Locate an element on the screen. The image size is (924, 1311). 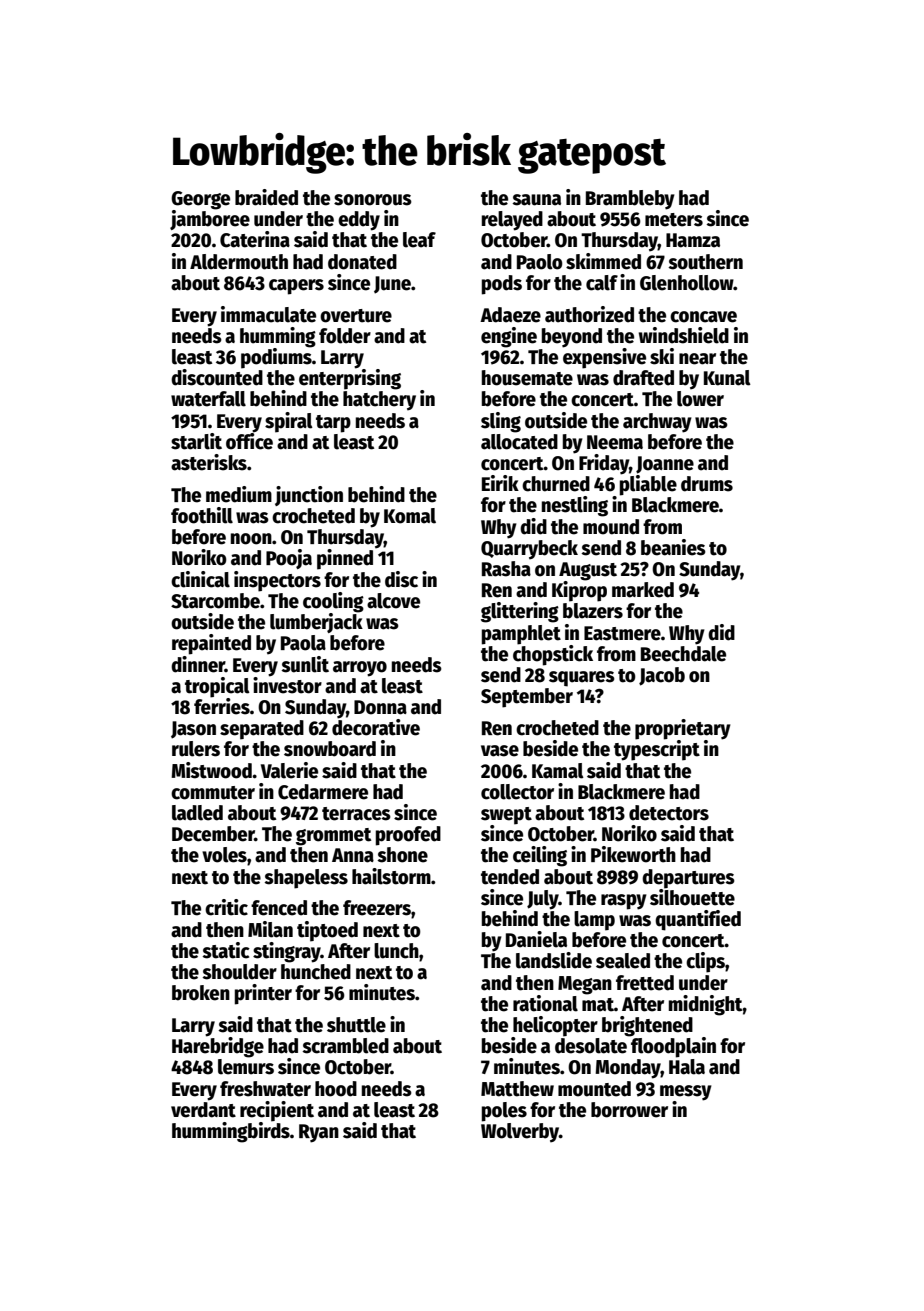
July is located at coordinates (543, 900).
